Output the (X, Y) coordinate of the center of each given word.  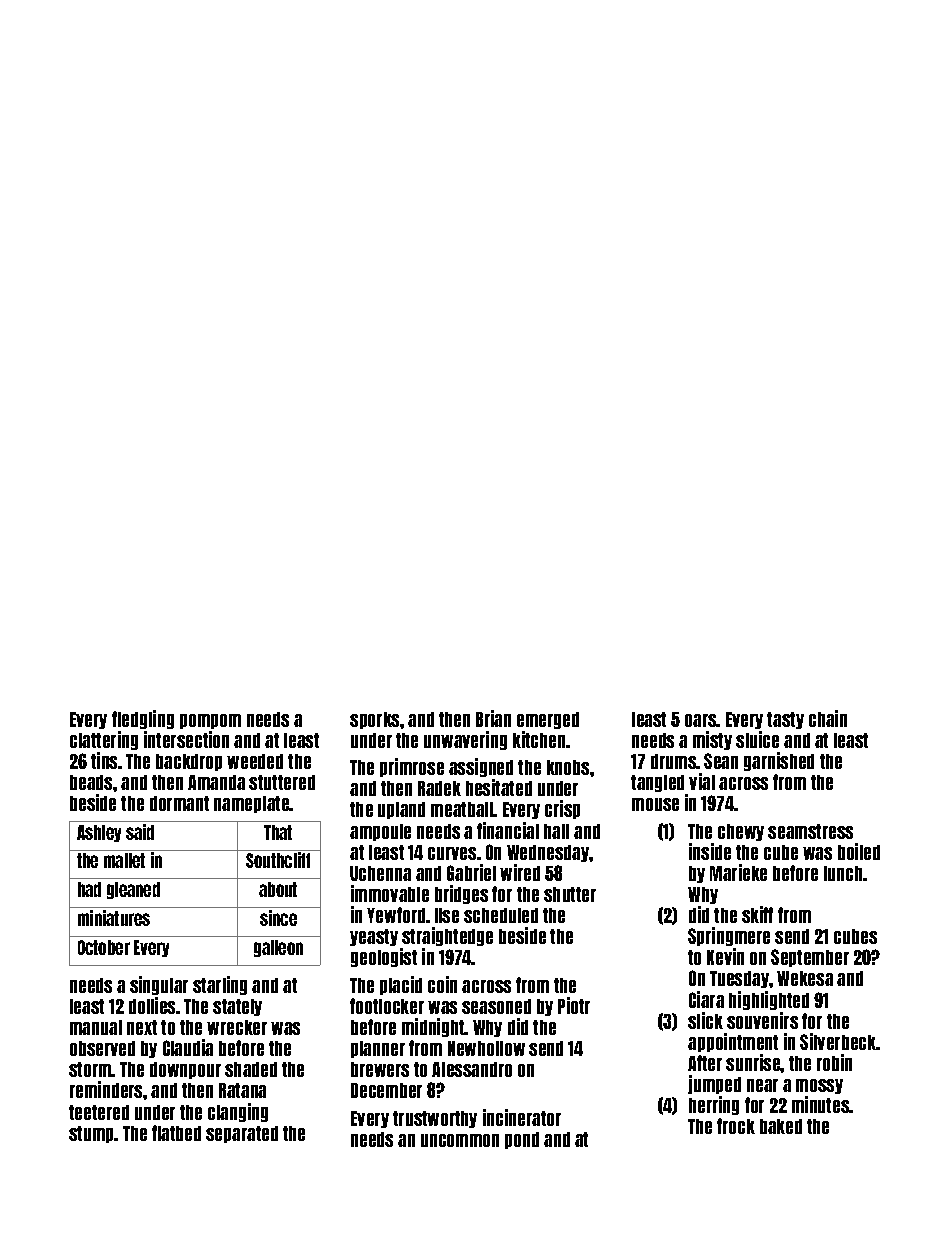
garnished (779, 761)
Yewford (396, 915)
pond (522, 1140)
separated (242, 1134)
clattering (104, 740)
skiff (757, 914)
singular (159, 985)
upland (401, 810)
